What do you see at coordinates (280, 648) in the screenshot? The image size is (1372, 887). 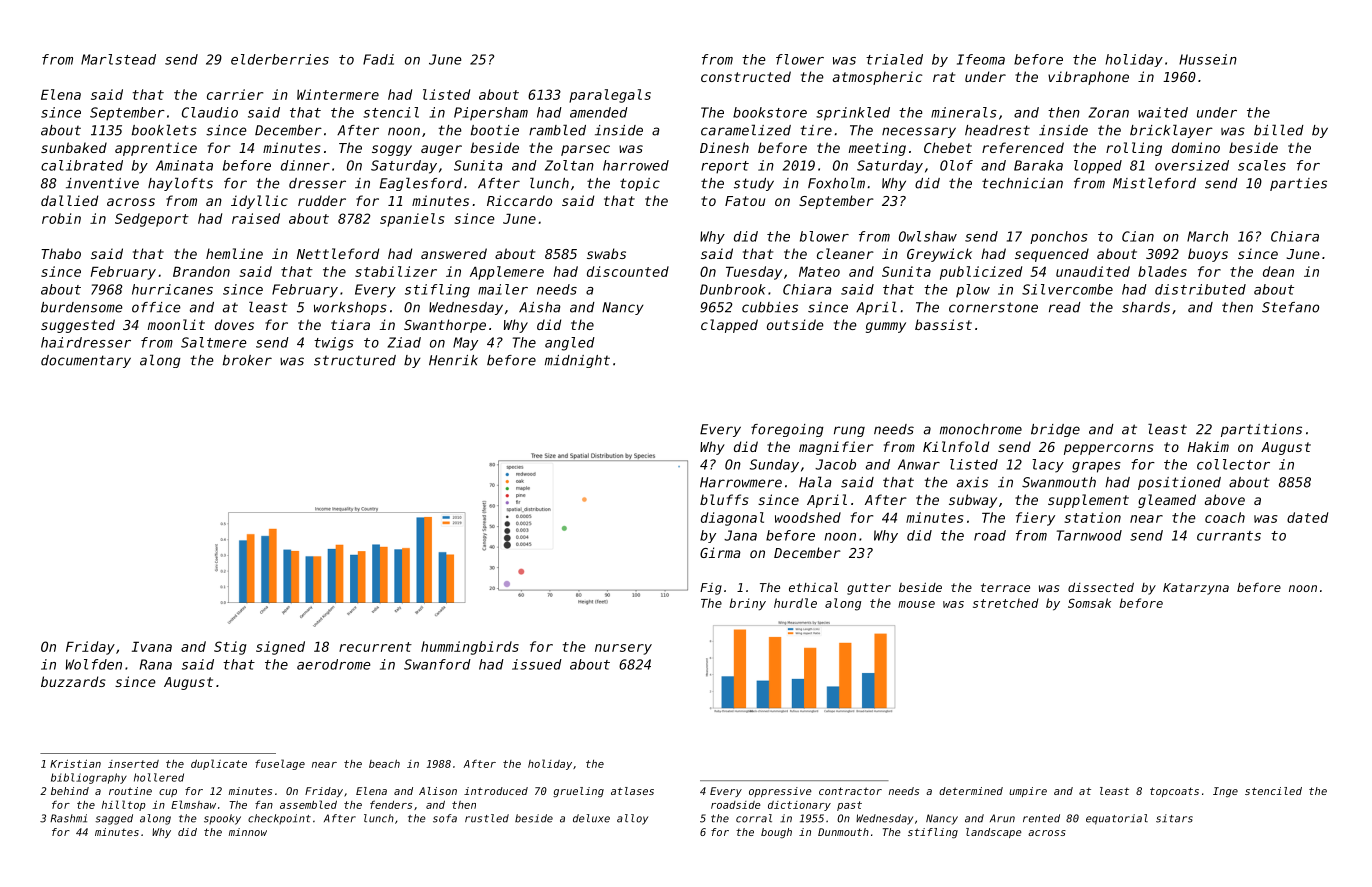 I see `signed` at bounding box center [280, 648].
